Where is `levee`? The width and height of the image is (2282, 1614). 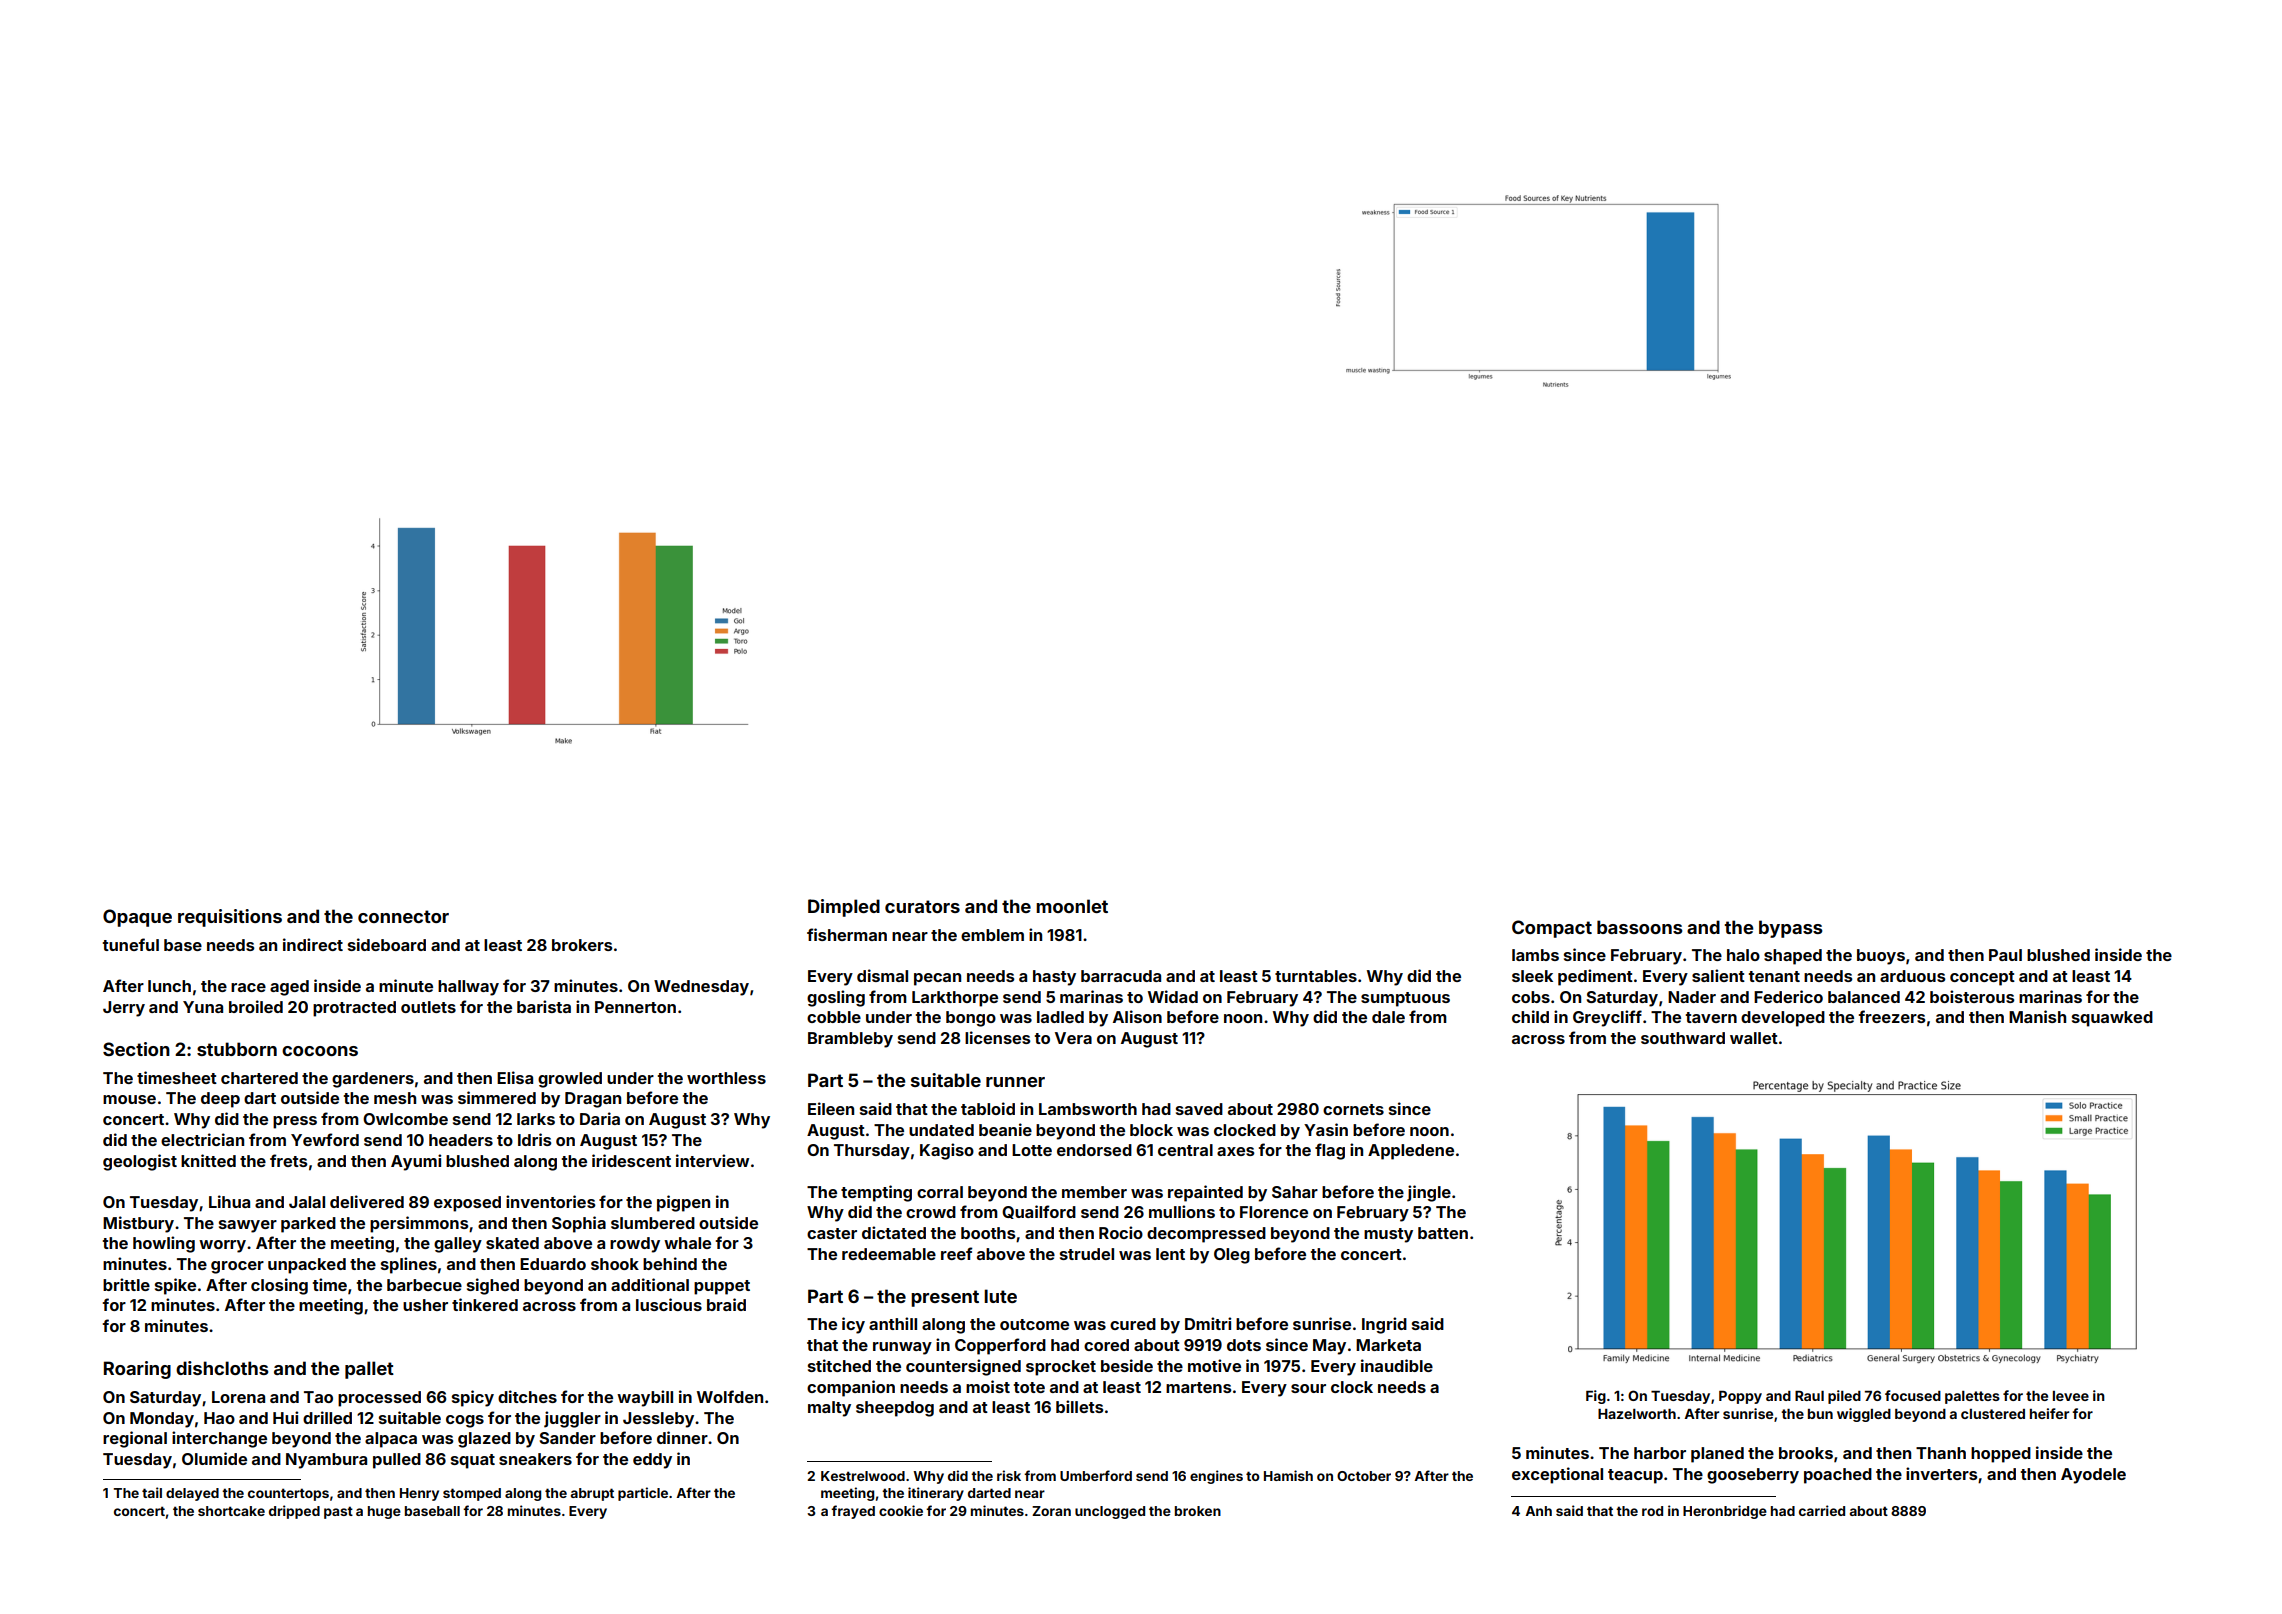 levee is located at coordinates (2071, 1396).
